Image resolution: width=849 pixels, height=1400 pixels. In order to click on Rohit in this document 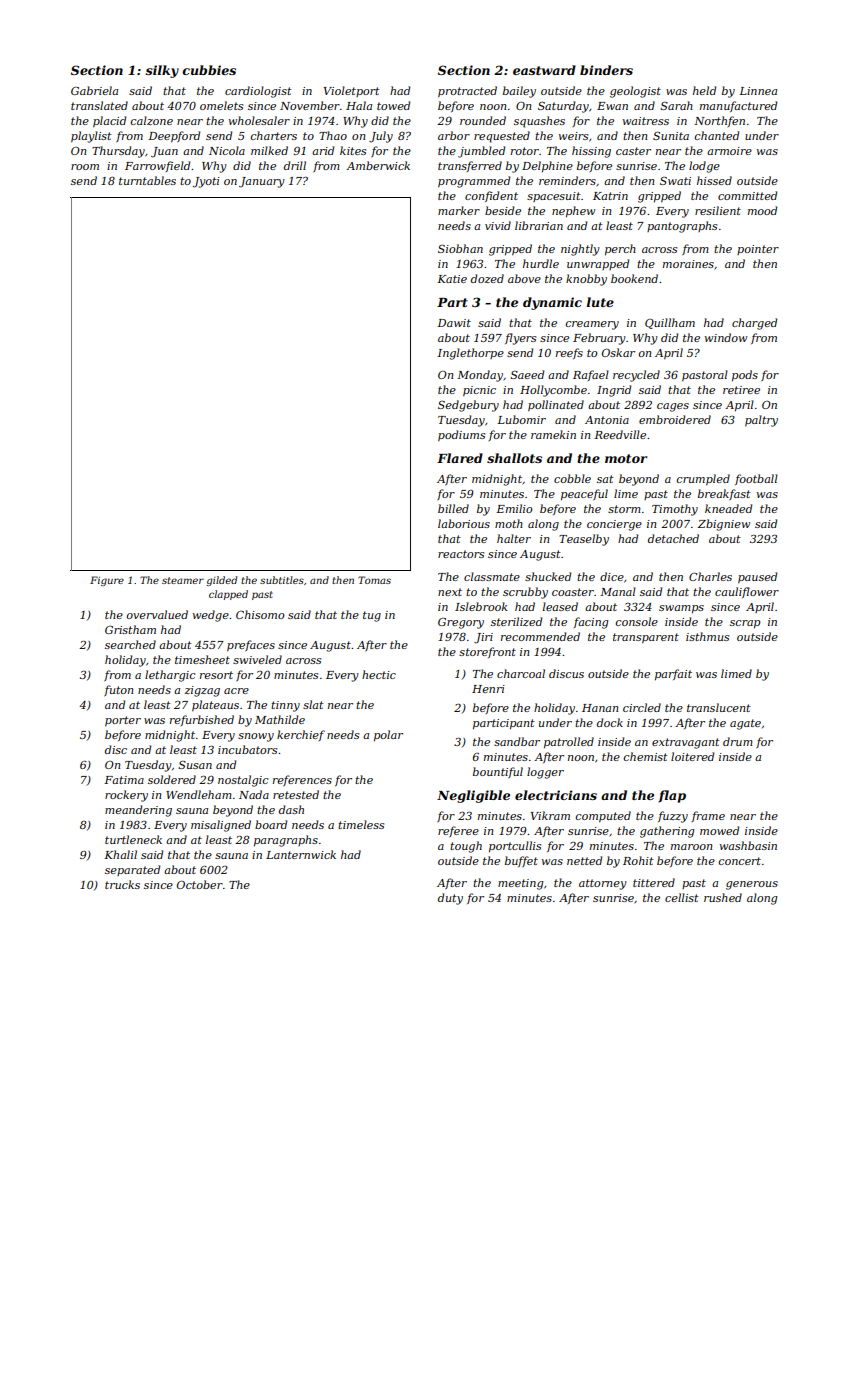, I will do `click(638, 860)`.
